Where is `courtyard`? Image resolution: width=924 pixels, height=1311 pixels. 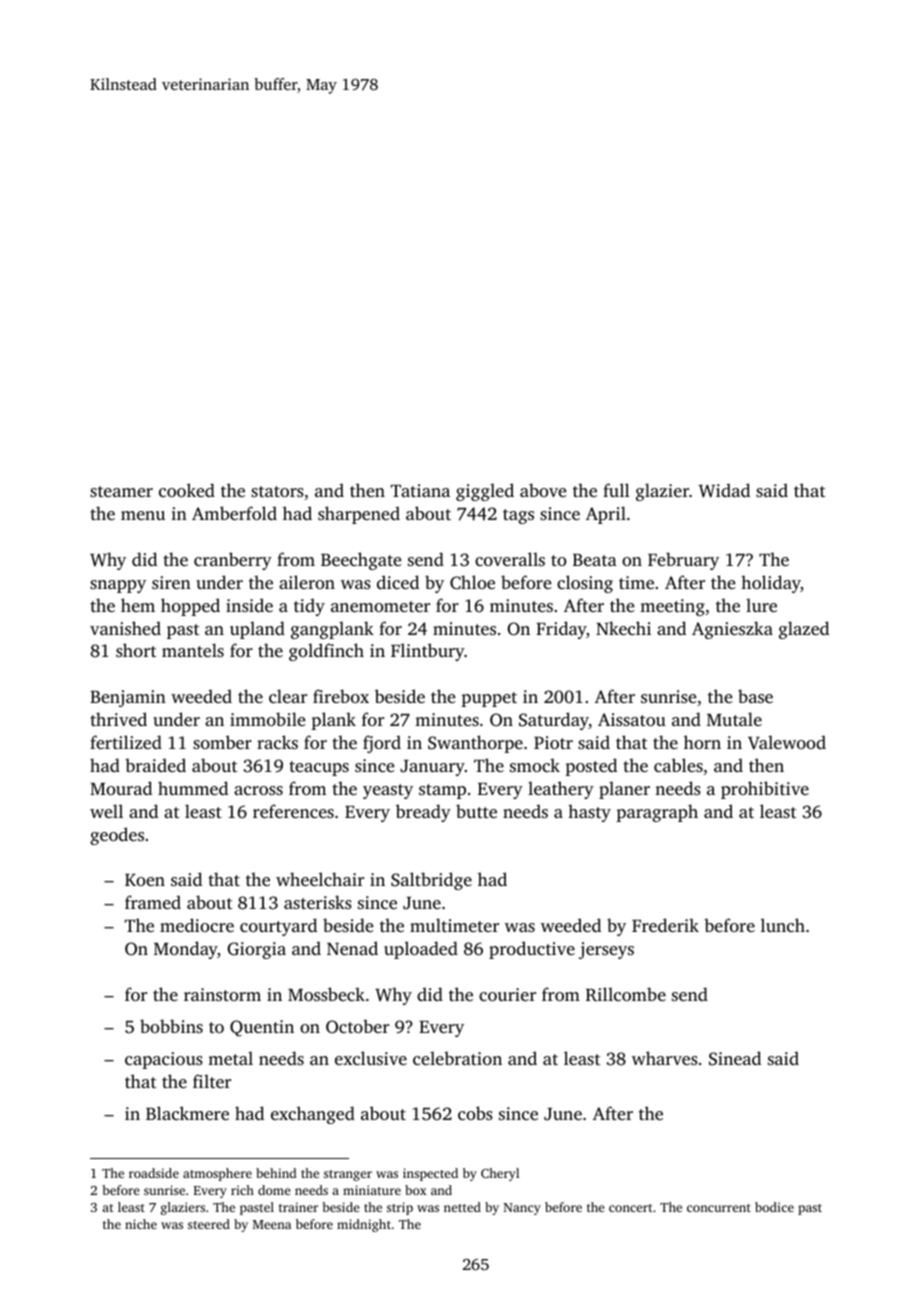 courtyard is located at coordinates (278, 927).
